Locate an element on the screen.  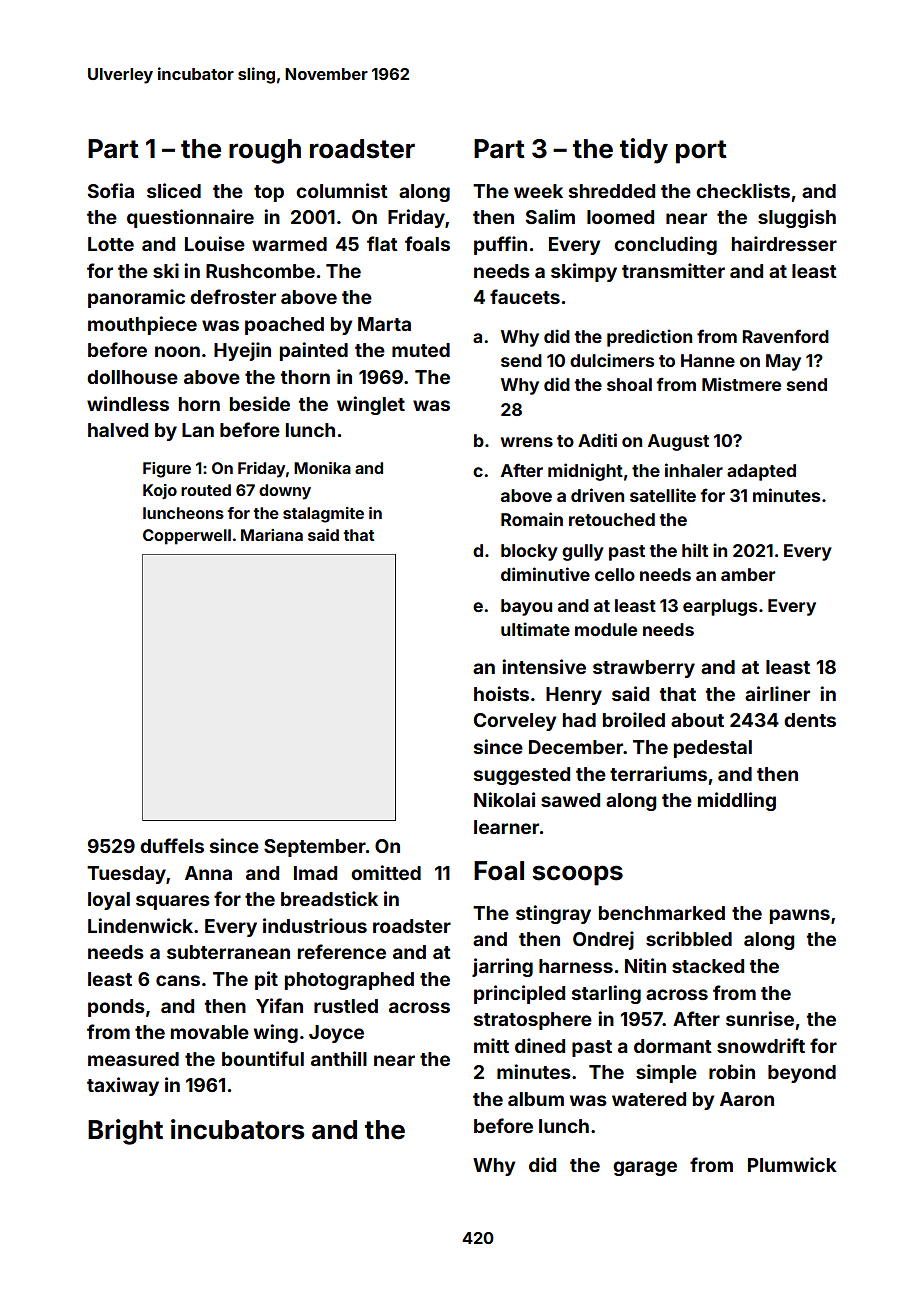
rough is located at coordinates (265, 151).
